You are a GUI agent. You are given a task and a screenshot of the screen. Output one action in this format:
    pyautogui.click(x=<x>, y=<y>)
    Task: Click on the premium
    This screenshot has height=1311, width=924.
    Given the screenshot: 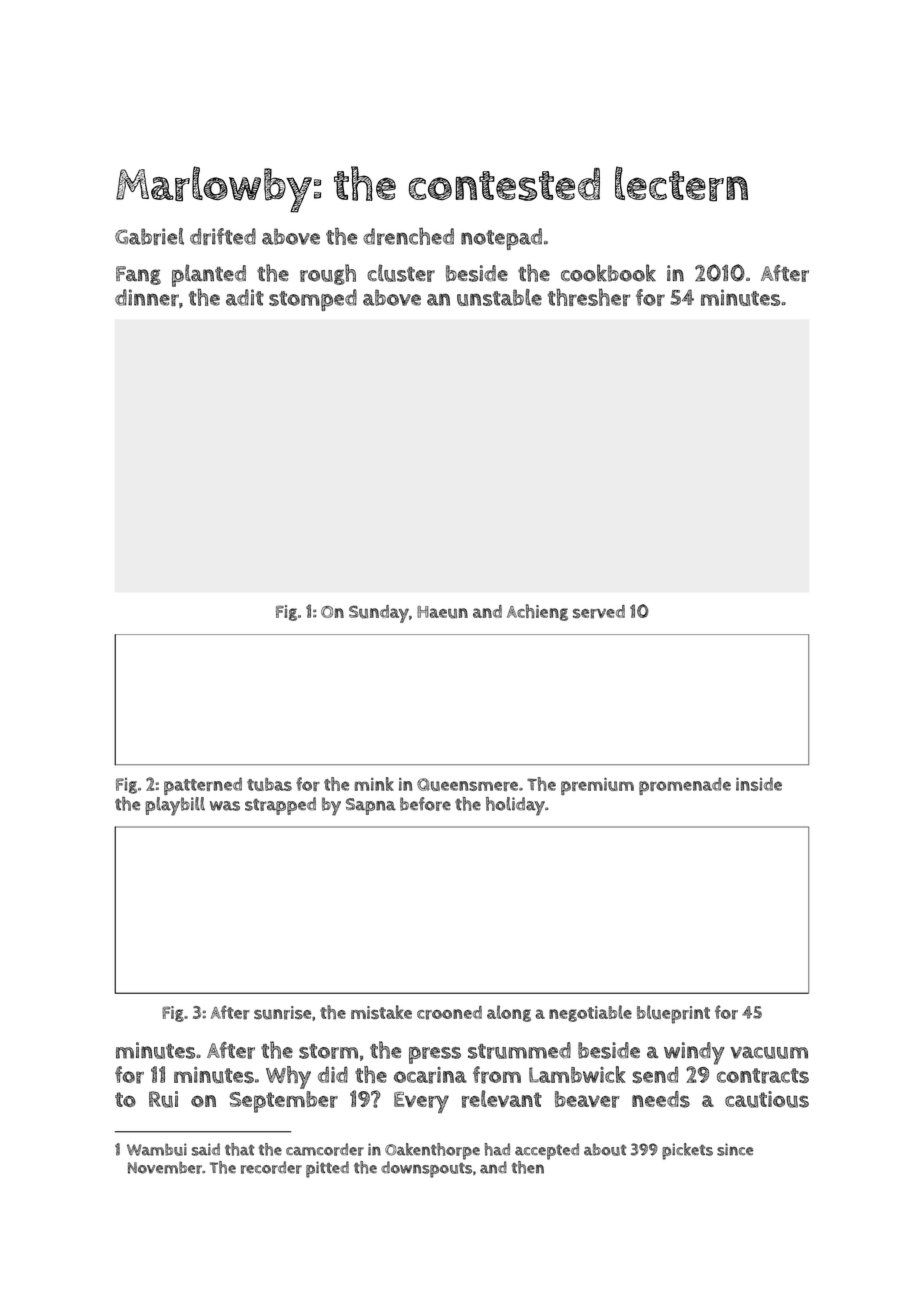 What is the action you would take?
    pyautogui.click(x=597, y=786)
